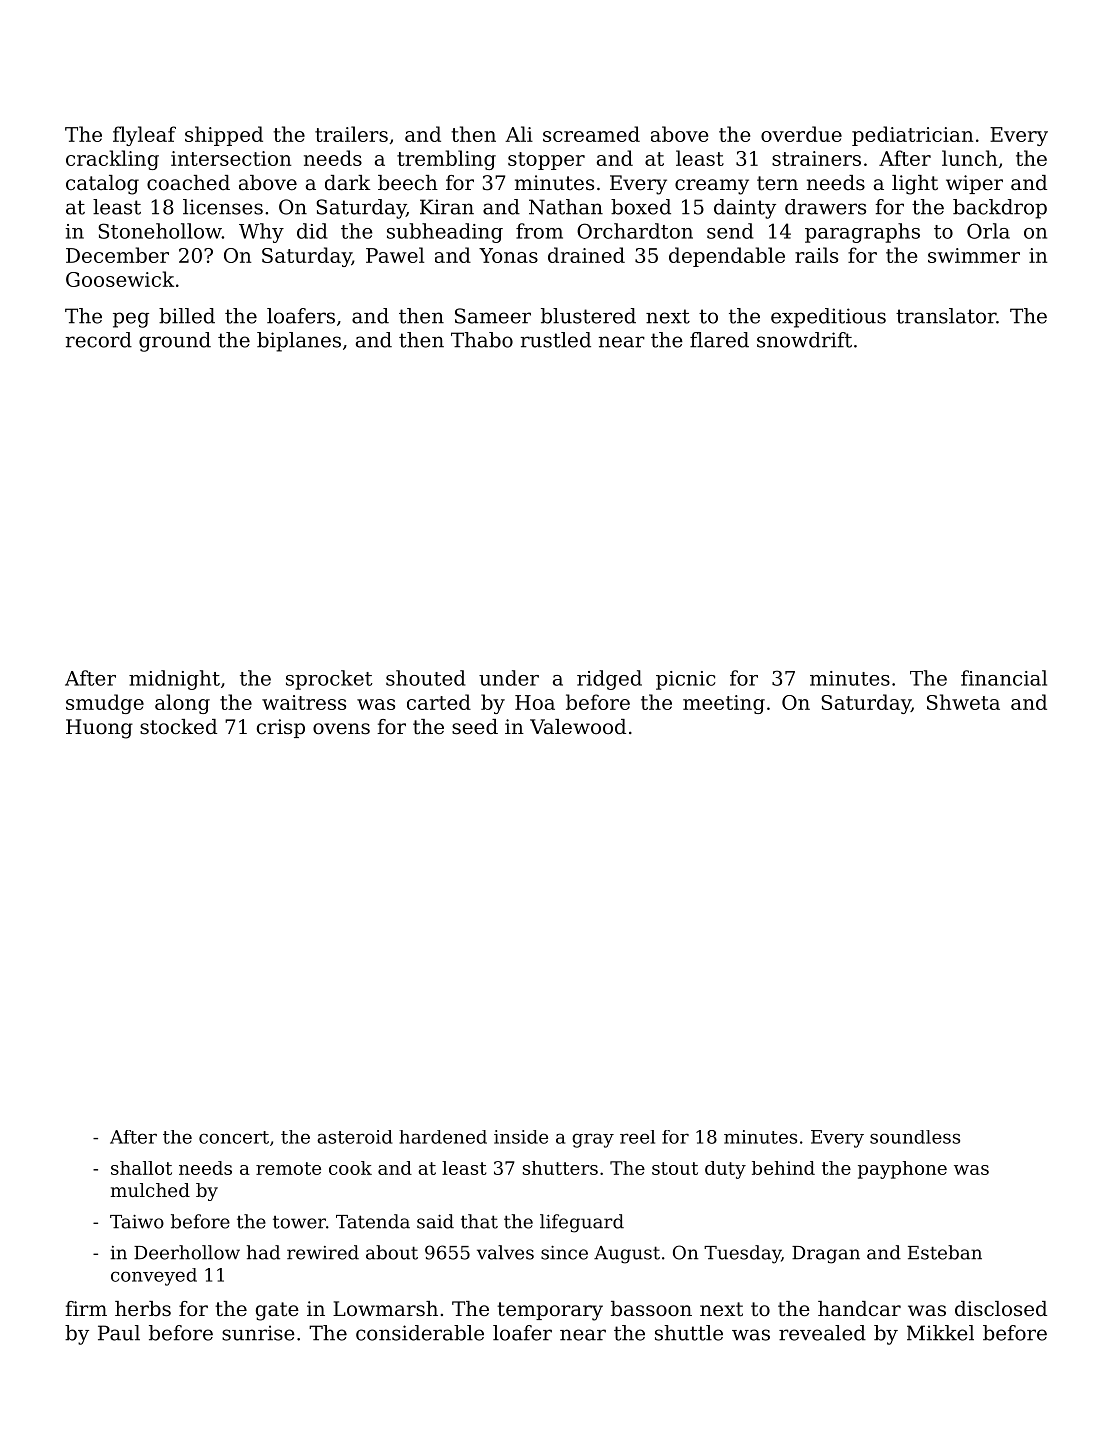  What do you see at coordinates (329, 680) in the page?
I see `sprocket` at bounding box center [329, 680].
